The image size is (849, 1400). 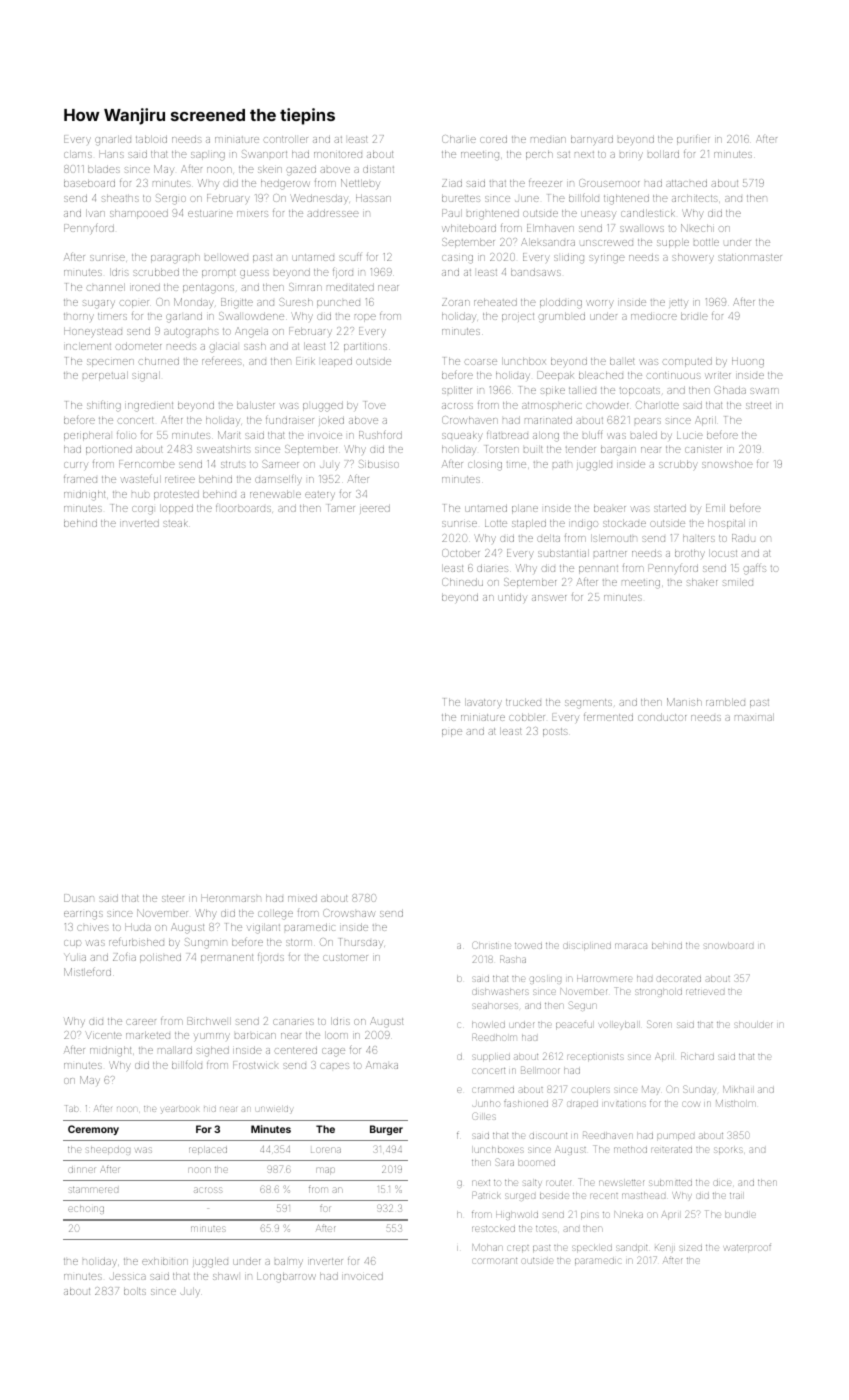 What do you see at coordinates (139, 523) in the screenshot?
I see `inverted` at bounding box center [139, 523].
